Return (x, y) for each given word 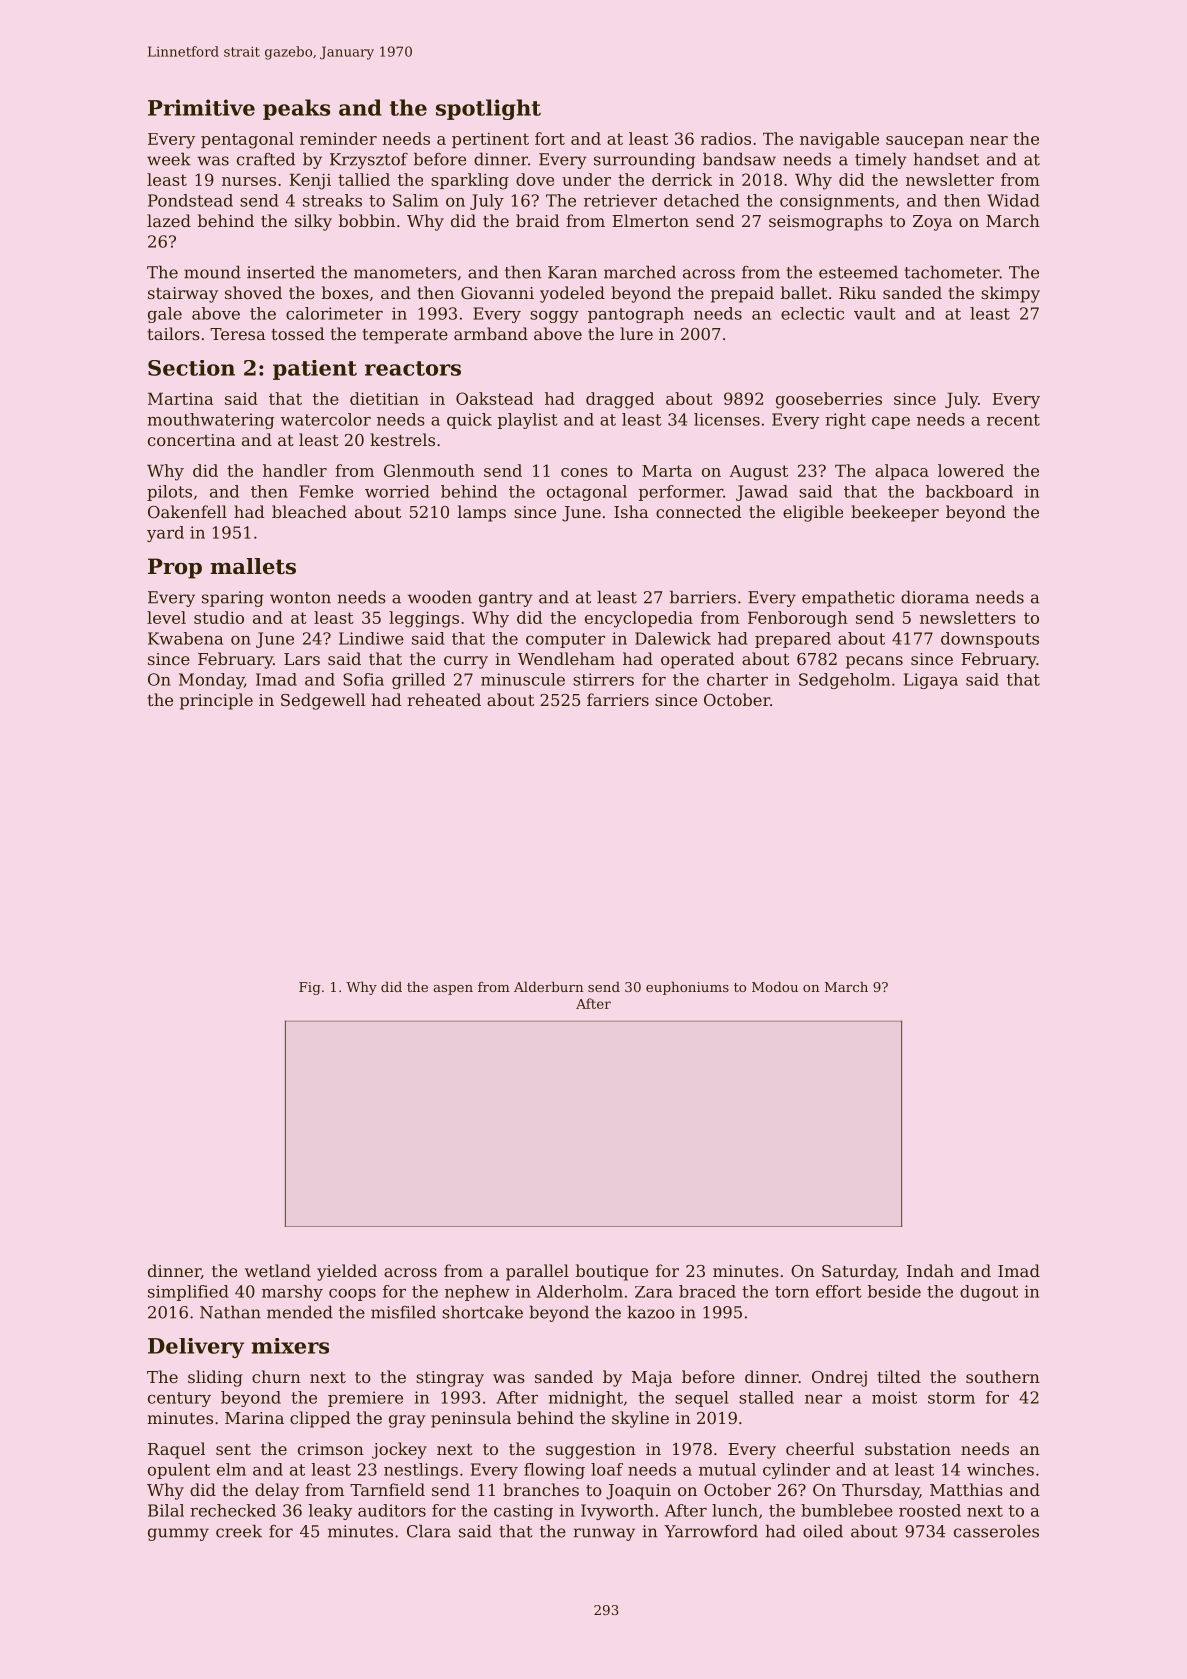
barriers (703, 597)
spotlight (488, 109)
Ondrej (839, 1378)
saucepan (925, 142)
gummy (178, 1534)
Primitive (201, 107)
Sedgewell (323, 701)
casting (523, 1512)
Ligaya (931, 681)
